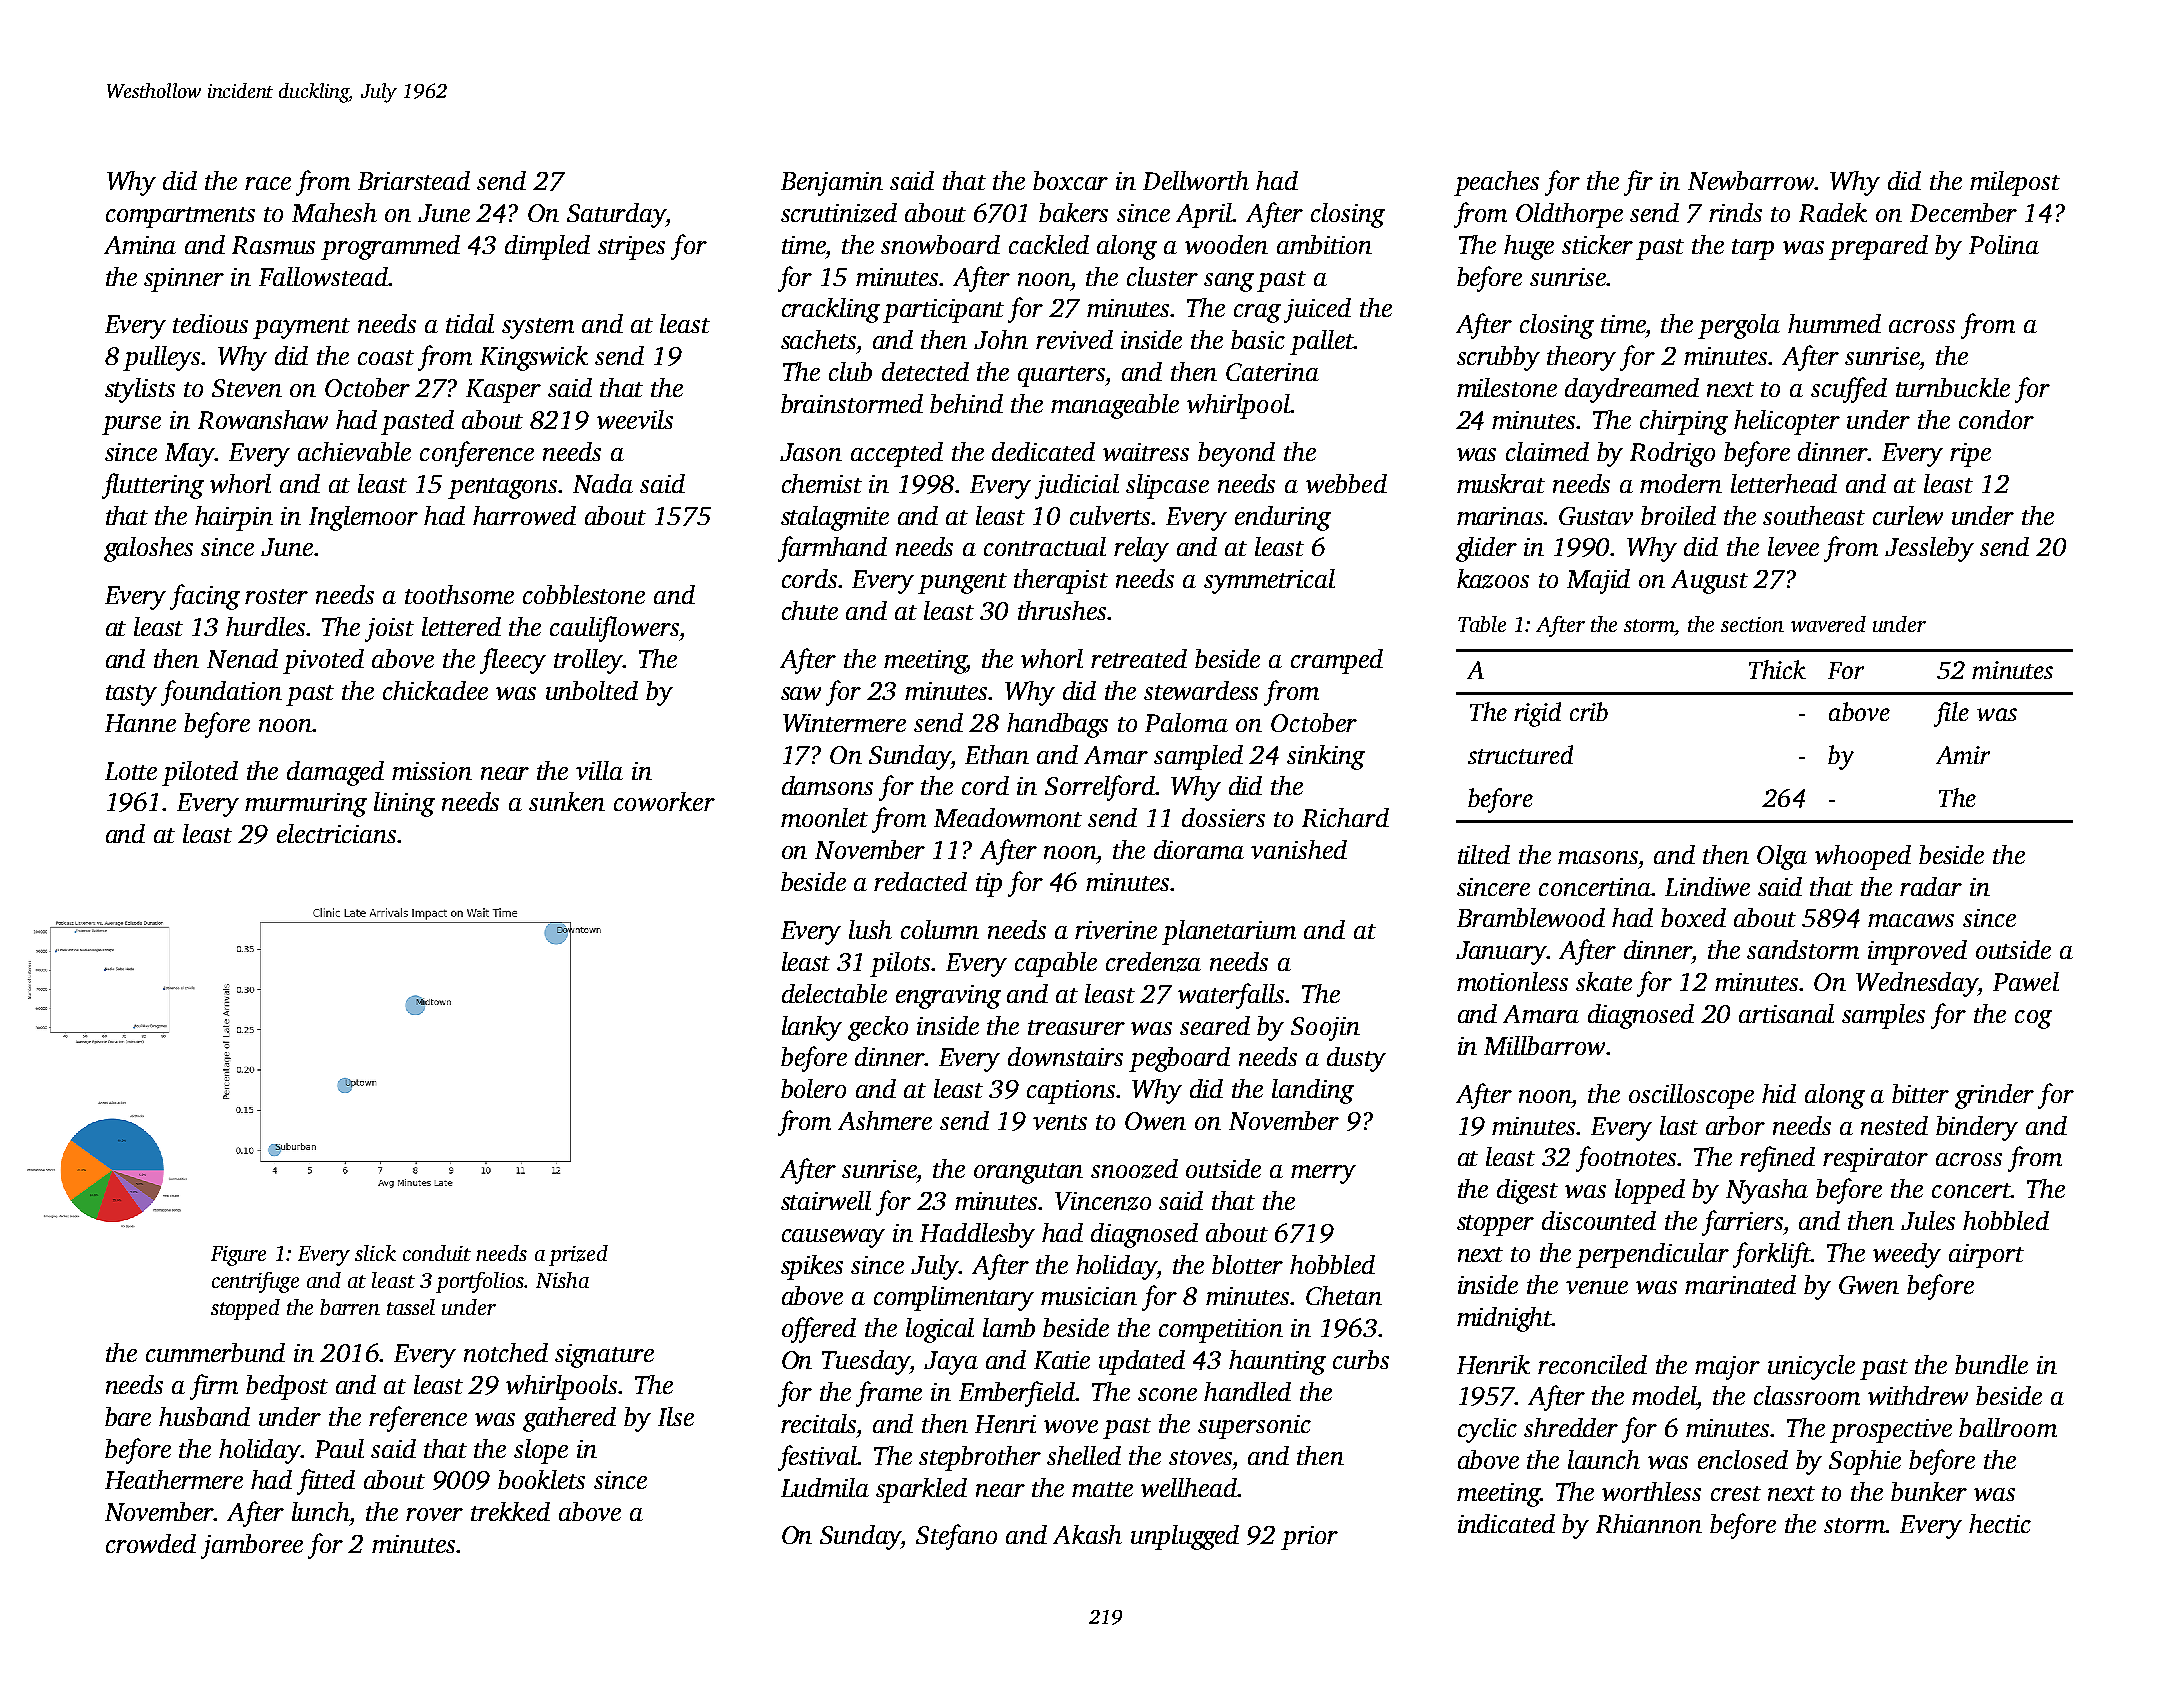 Image resolution: width=2178 pixels, height=1683 pixels. Describe the element at coordinates (1155, 1121) in the screenshot. I see `Owen` at that location.
